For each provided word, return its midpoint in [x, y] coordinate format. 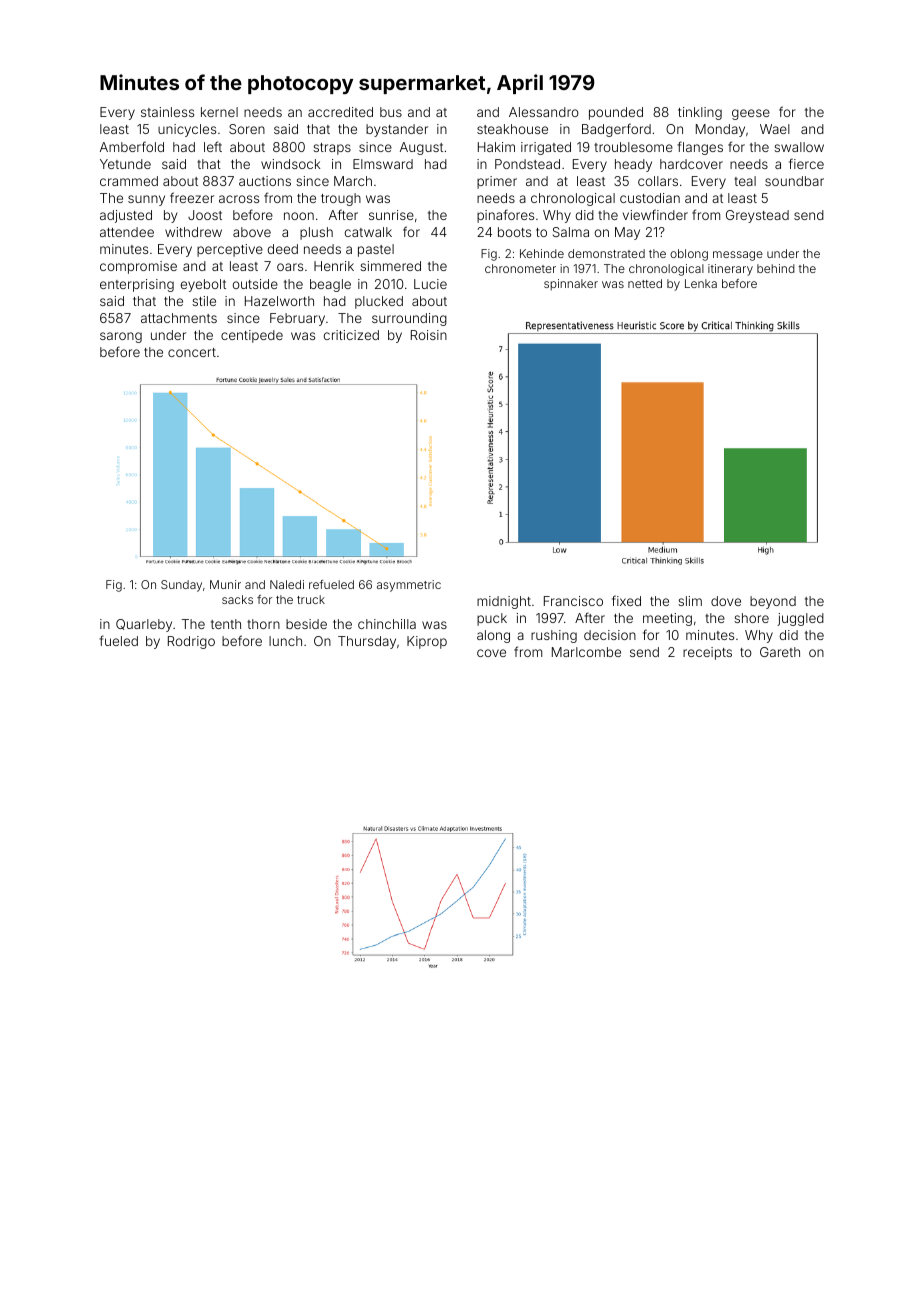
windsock [291, 164]
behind [776, 268]
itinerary [730, 270]
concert [192, 352]
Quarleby [144, 625]
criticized [351, 335]
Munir [225, 584]
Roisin [429, 335]
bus [391, 112]
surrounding [409, 319]
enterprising [137, 285]
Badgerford [616, 130]
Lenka [701, 283]
